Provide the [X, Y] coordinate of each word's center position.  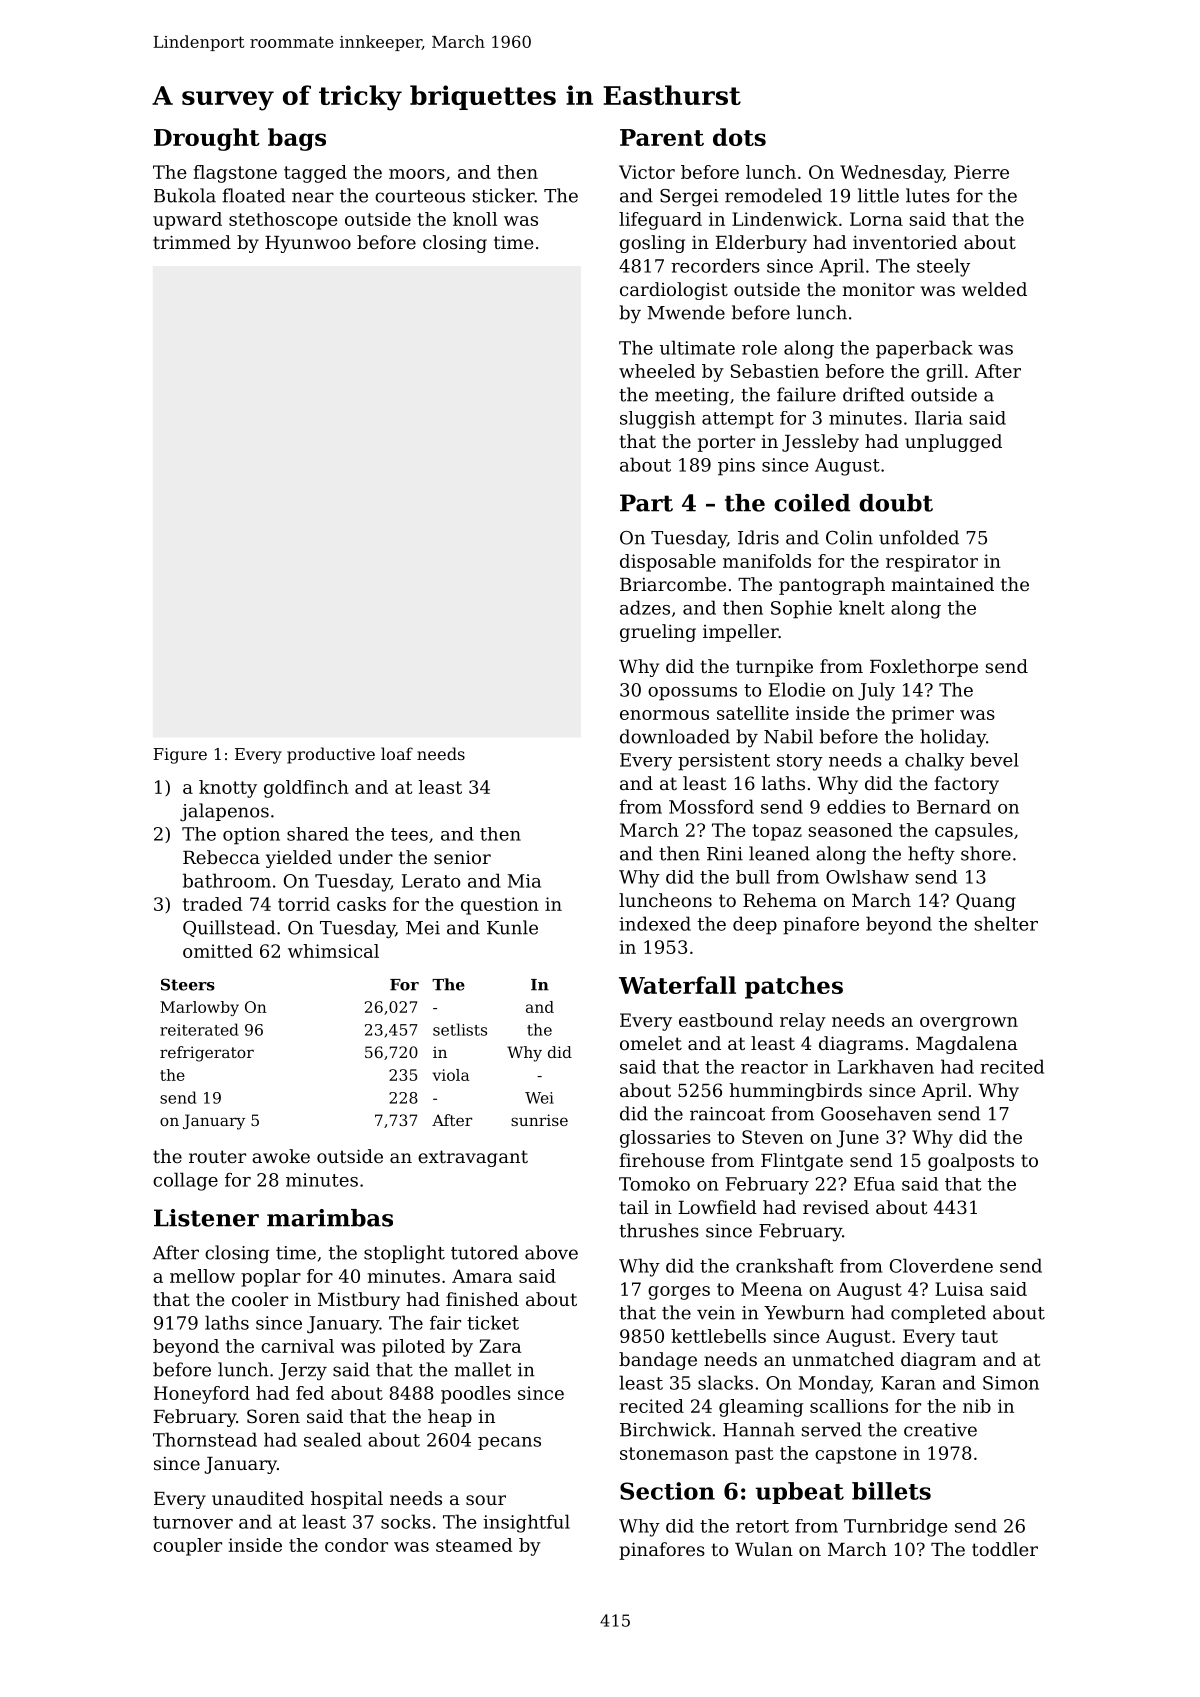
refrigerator [207, 1054]
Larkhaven [886, 1066]
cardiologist [674, 291]
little [878, 195]
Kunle [512, 927]
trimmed [192, 242]
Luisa [959, 1289]
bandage [658, 1361]
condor [356, 1545]
